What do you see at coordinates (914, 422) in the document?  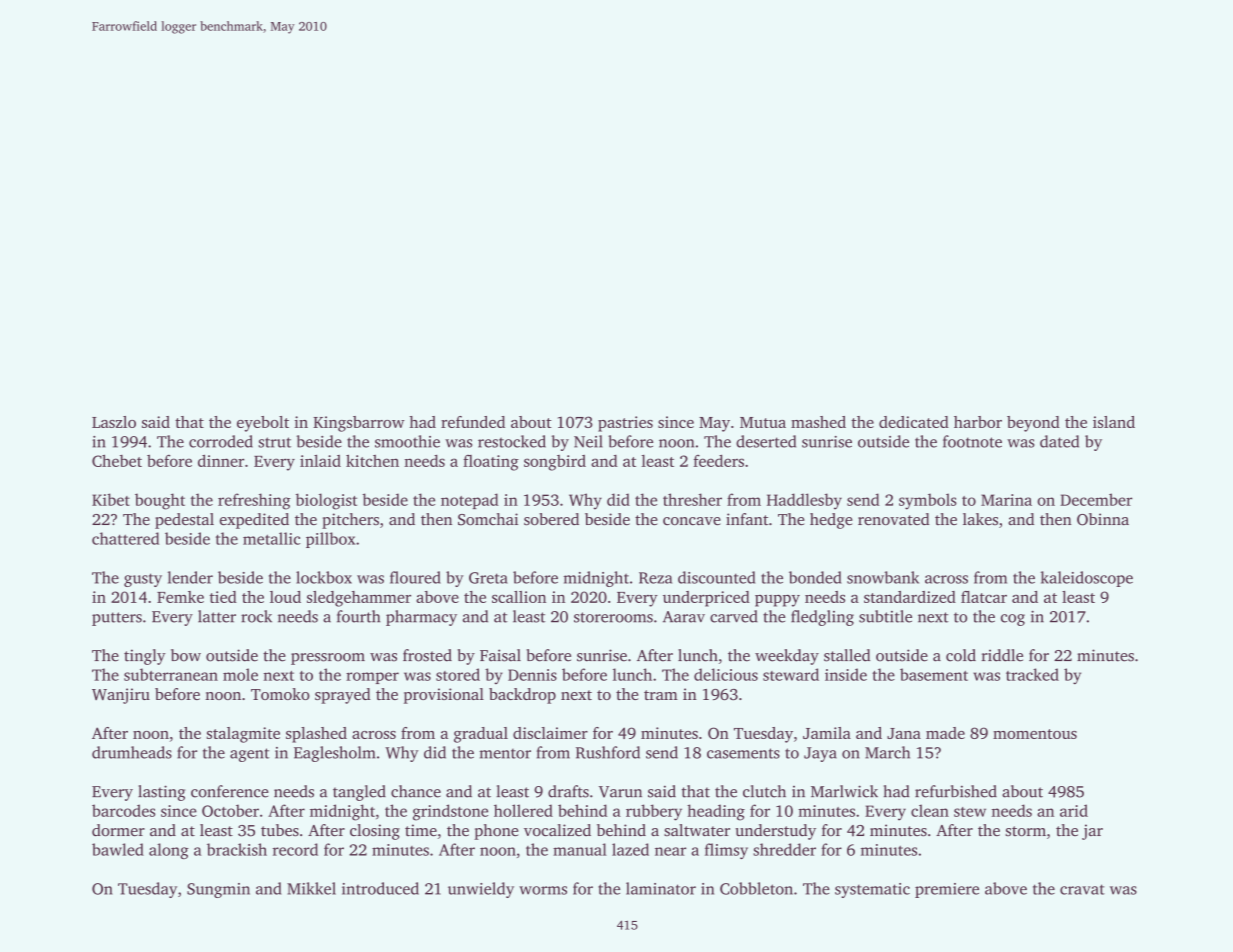 I see `dedicated` at bounding box center [914, 422].
